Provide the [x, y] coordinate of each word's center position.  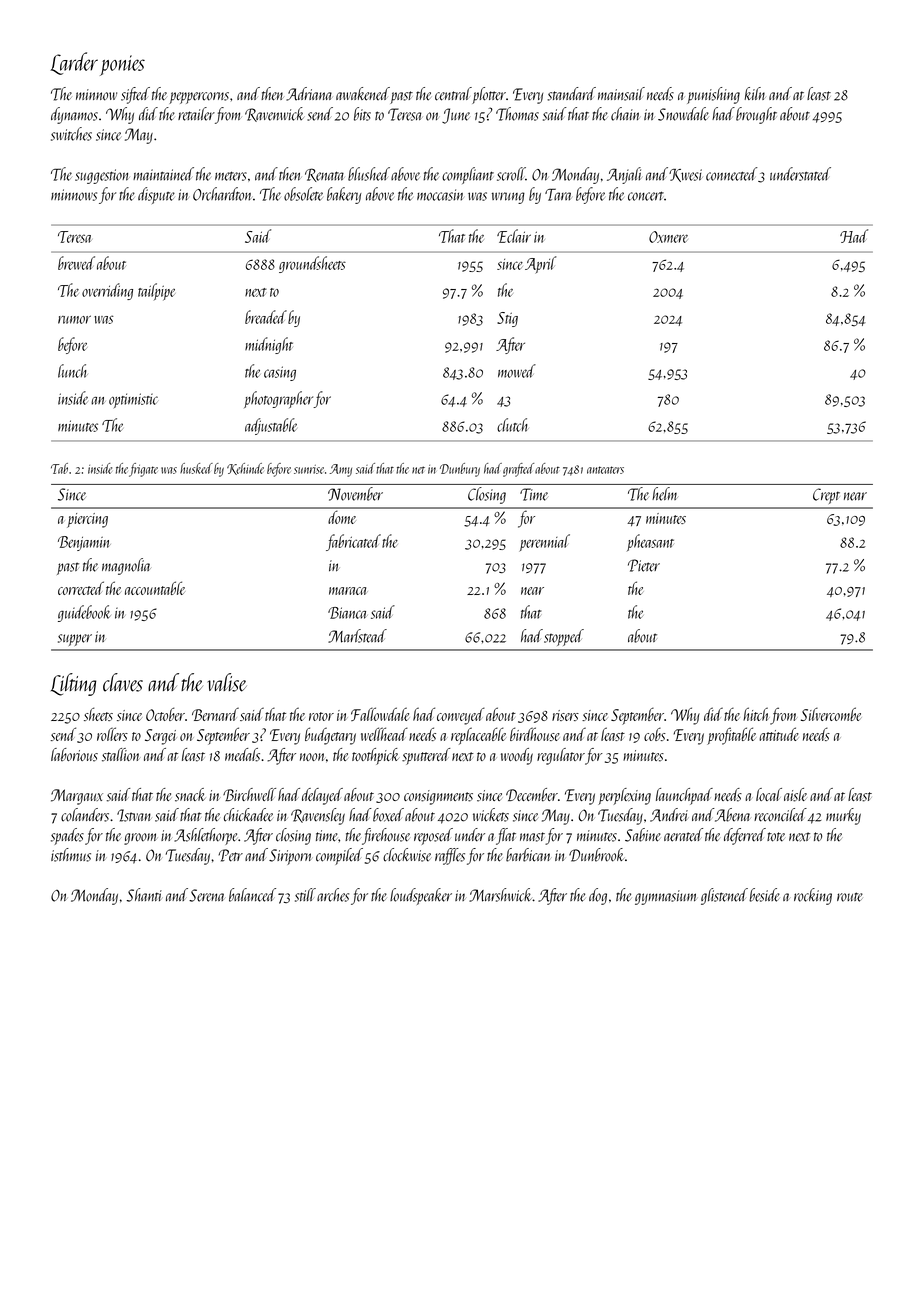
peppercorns [199, 98]
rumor [74, 319]
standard [571, 94]
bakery [344, 195]
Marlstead [357, 636]
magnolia [126, 566]
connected [731, 174]
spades [67, 836]
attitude [779, 734]
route [850, 897]
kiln [755, 93]
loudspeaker [421, 896]
